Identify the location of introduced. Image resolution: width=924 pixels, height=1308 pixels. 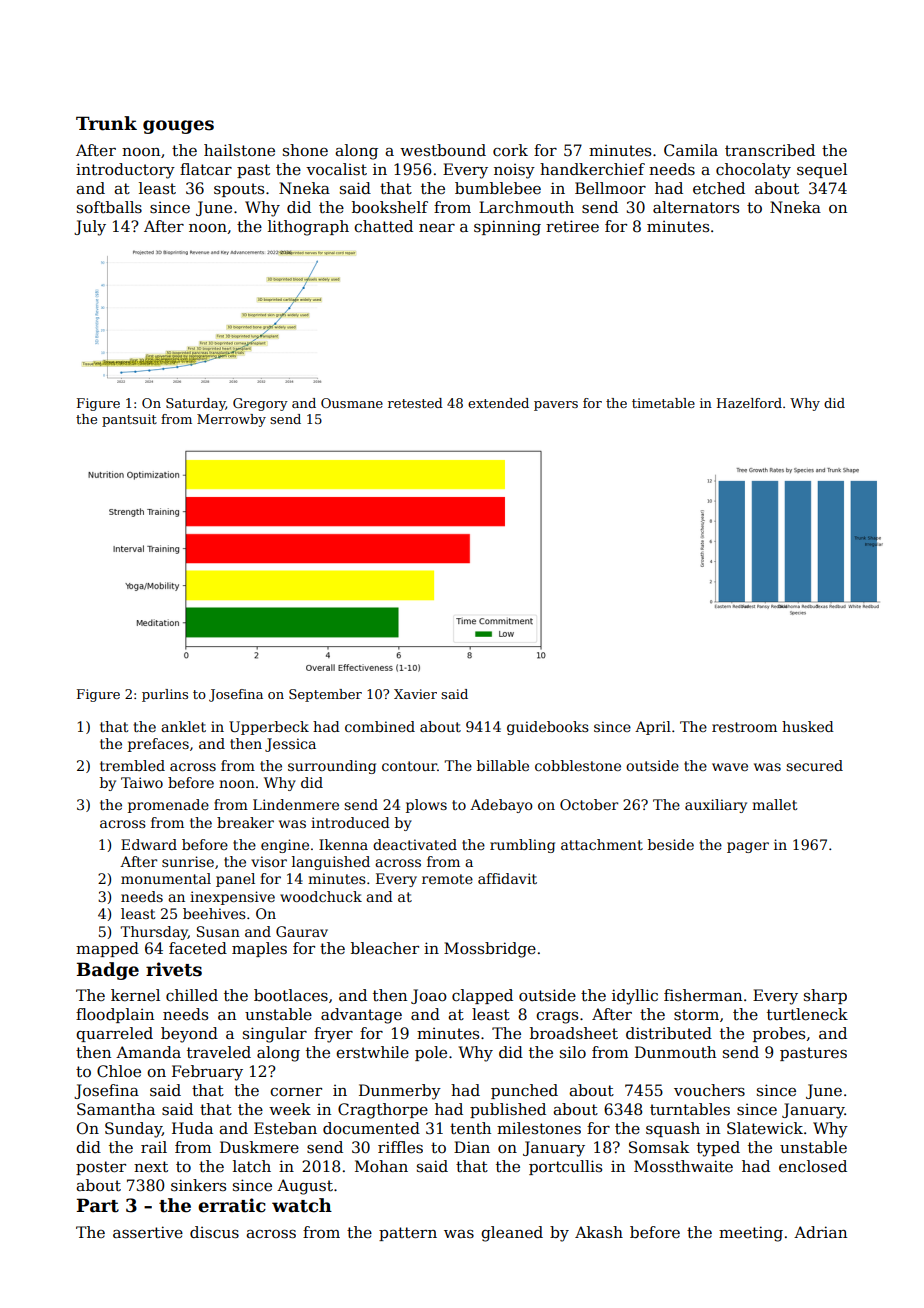
(350, 822).
